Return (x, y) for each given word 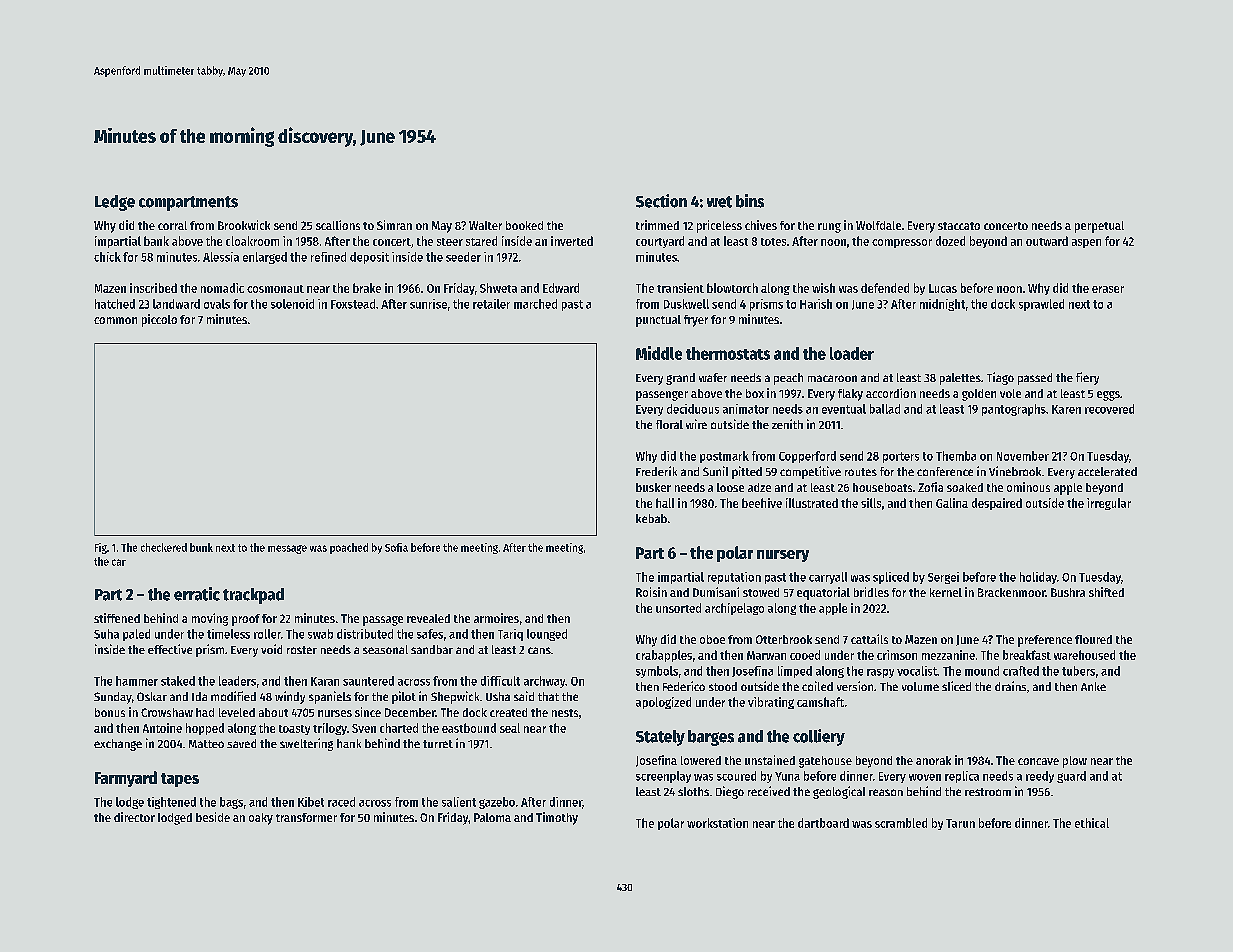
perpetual (1099, 227)
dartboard (823, 823)
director (134, 817)
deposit (369, 258)
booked (524, 225)
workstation (717, 823)
